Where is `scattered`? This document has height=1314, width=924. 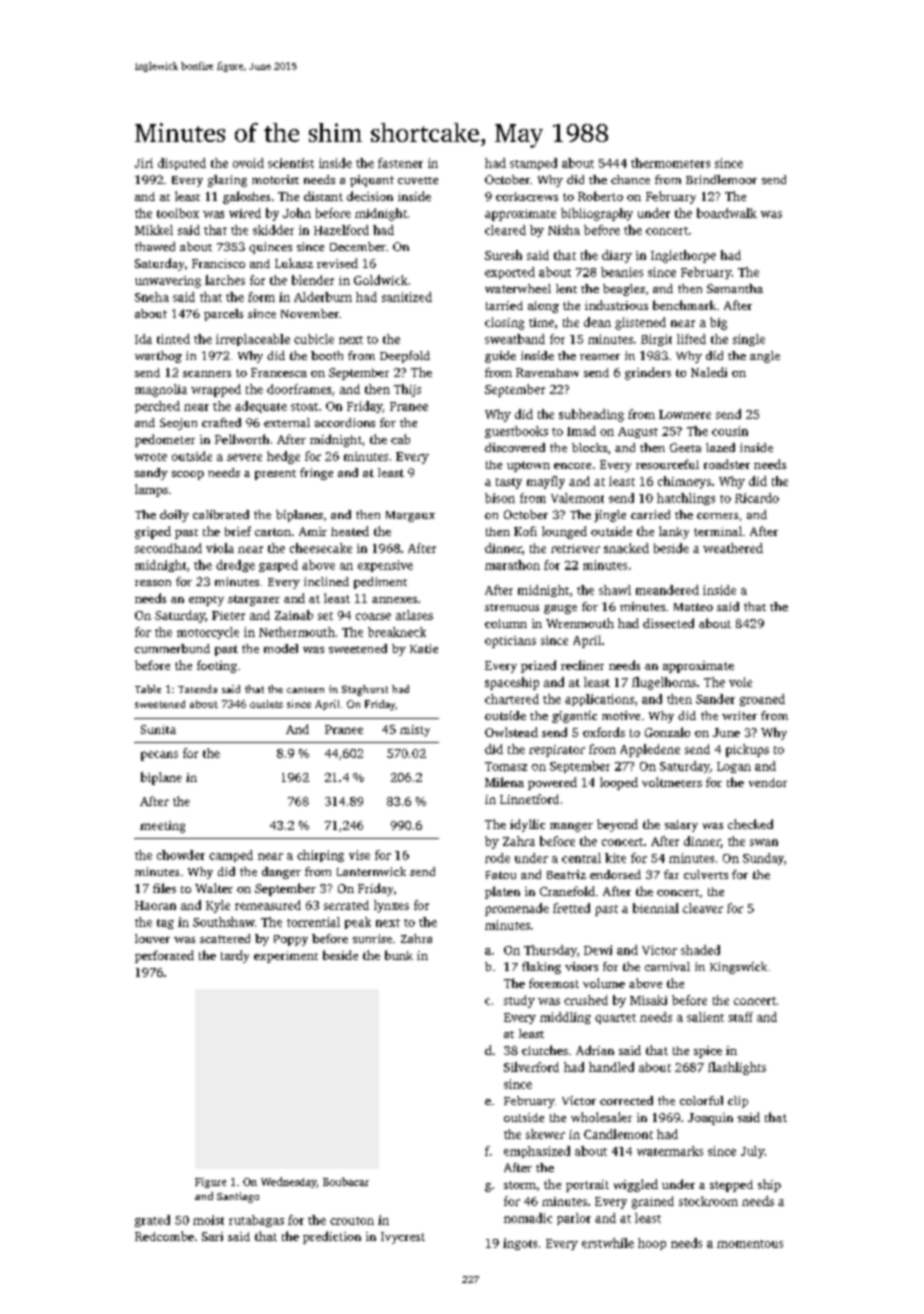
scattered is located at coordinates (225, 938).
